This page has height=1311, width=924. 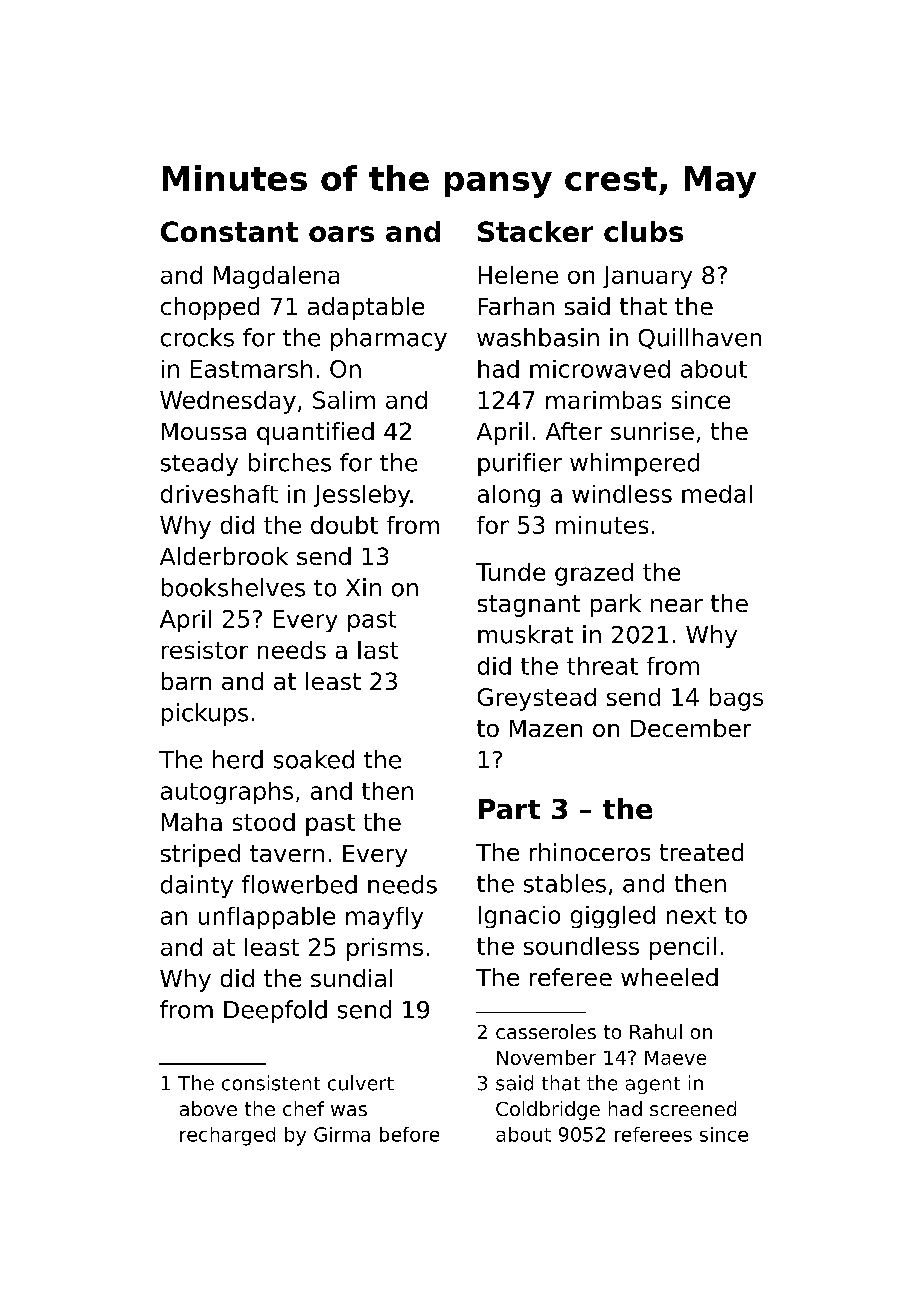 What do you see at coordinates (509, 809) in the page?
I see `Part` at bounding box center [509, 809].
